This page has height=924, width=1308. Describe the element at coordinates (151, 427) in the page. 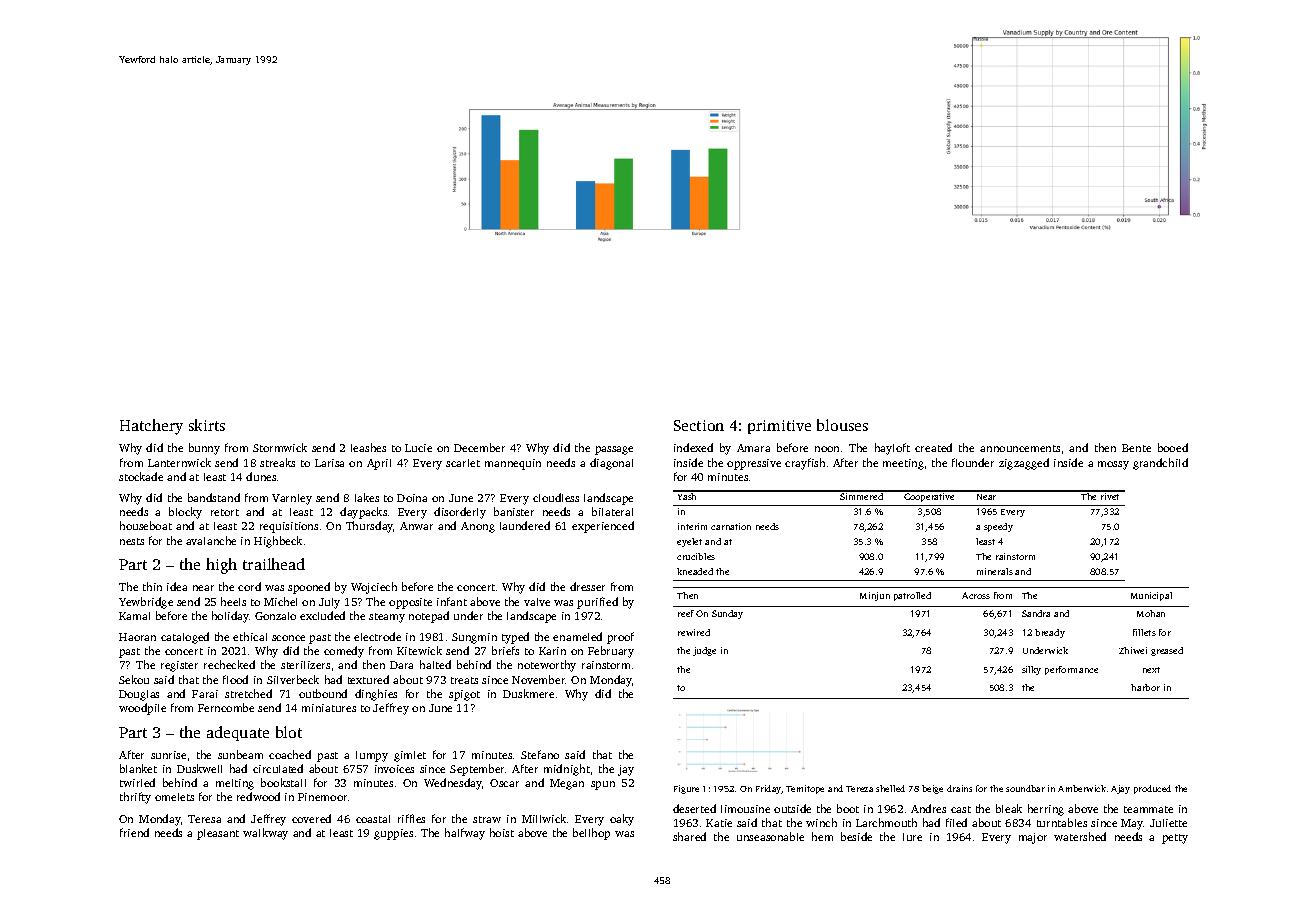

I see `Hatchery` at that location.
